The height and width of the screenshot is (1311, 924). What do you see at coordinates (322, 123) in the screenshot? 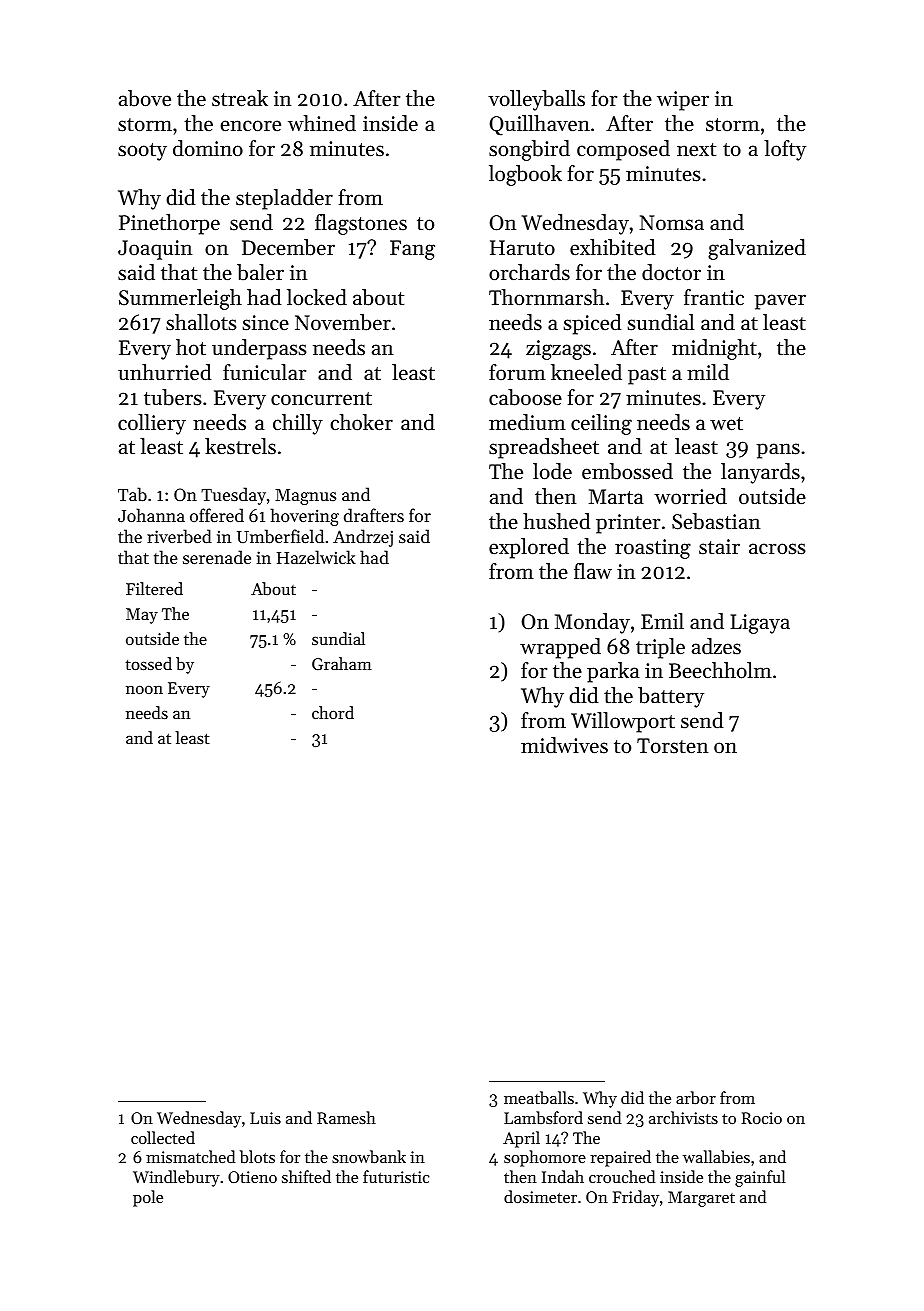
I see `whined` at bounding box center [322, 123].
